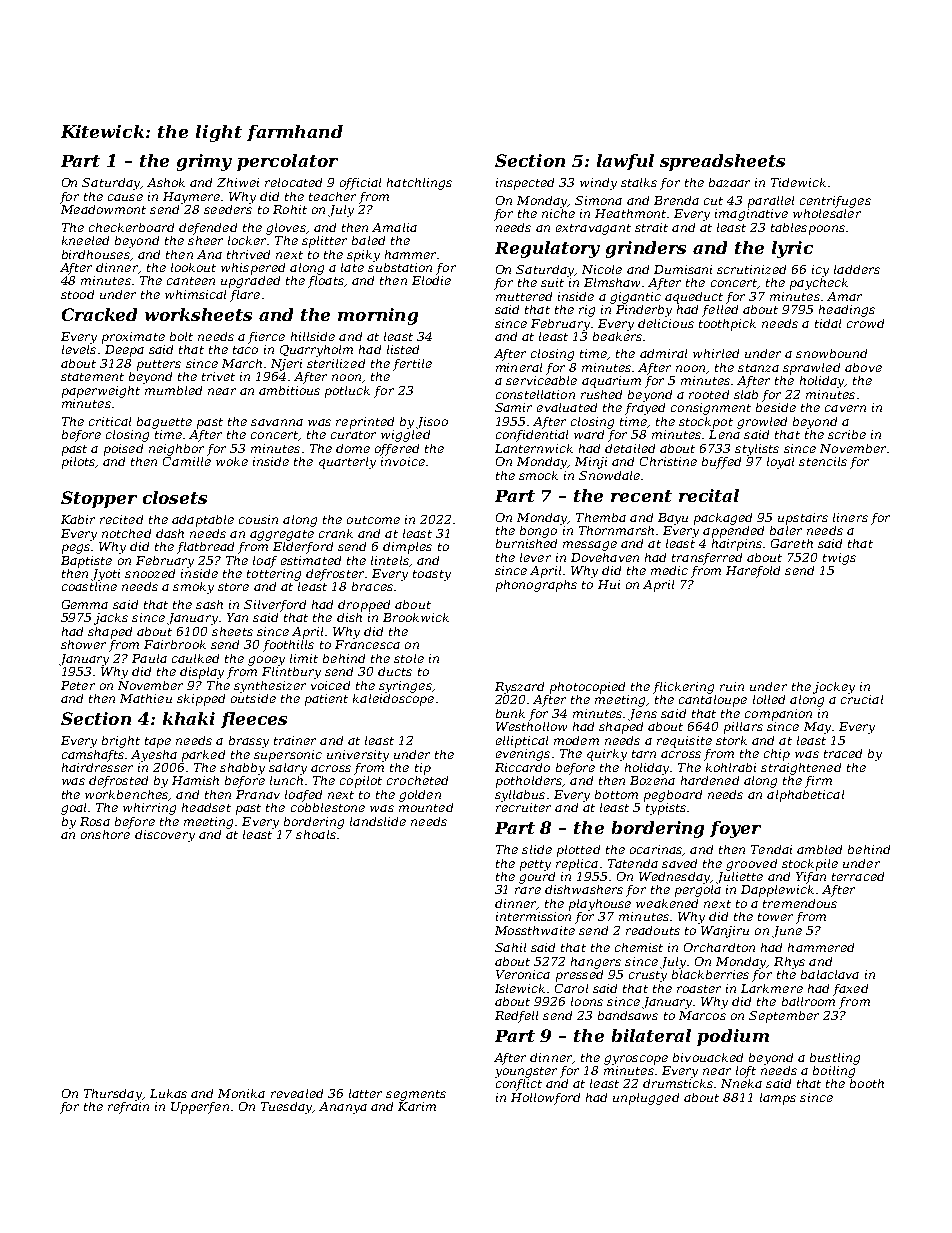 The height and width of the image is (1233, 952). I want to click on phonographs, so click(536, 586).
